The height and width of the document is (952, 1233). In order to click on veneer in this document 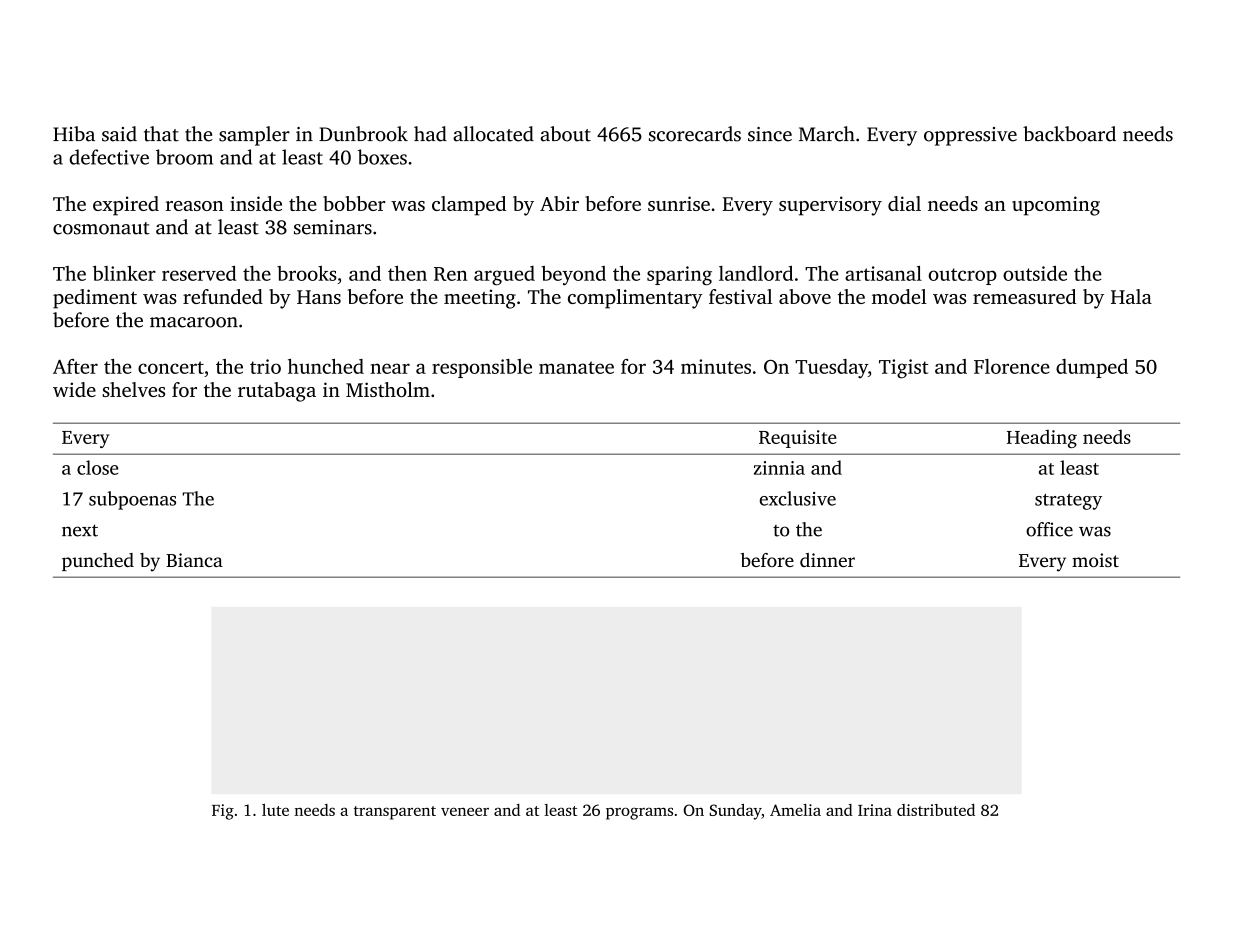, I will do `click(465, 811)`.
